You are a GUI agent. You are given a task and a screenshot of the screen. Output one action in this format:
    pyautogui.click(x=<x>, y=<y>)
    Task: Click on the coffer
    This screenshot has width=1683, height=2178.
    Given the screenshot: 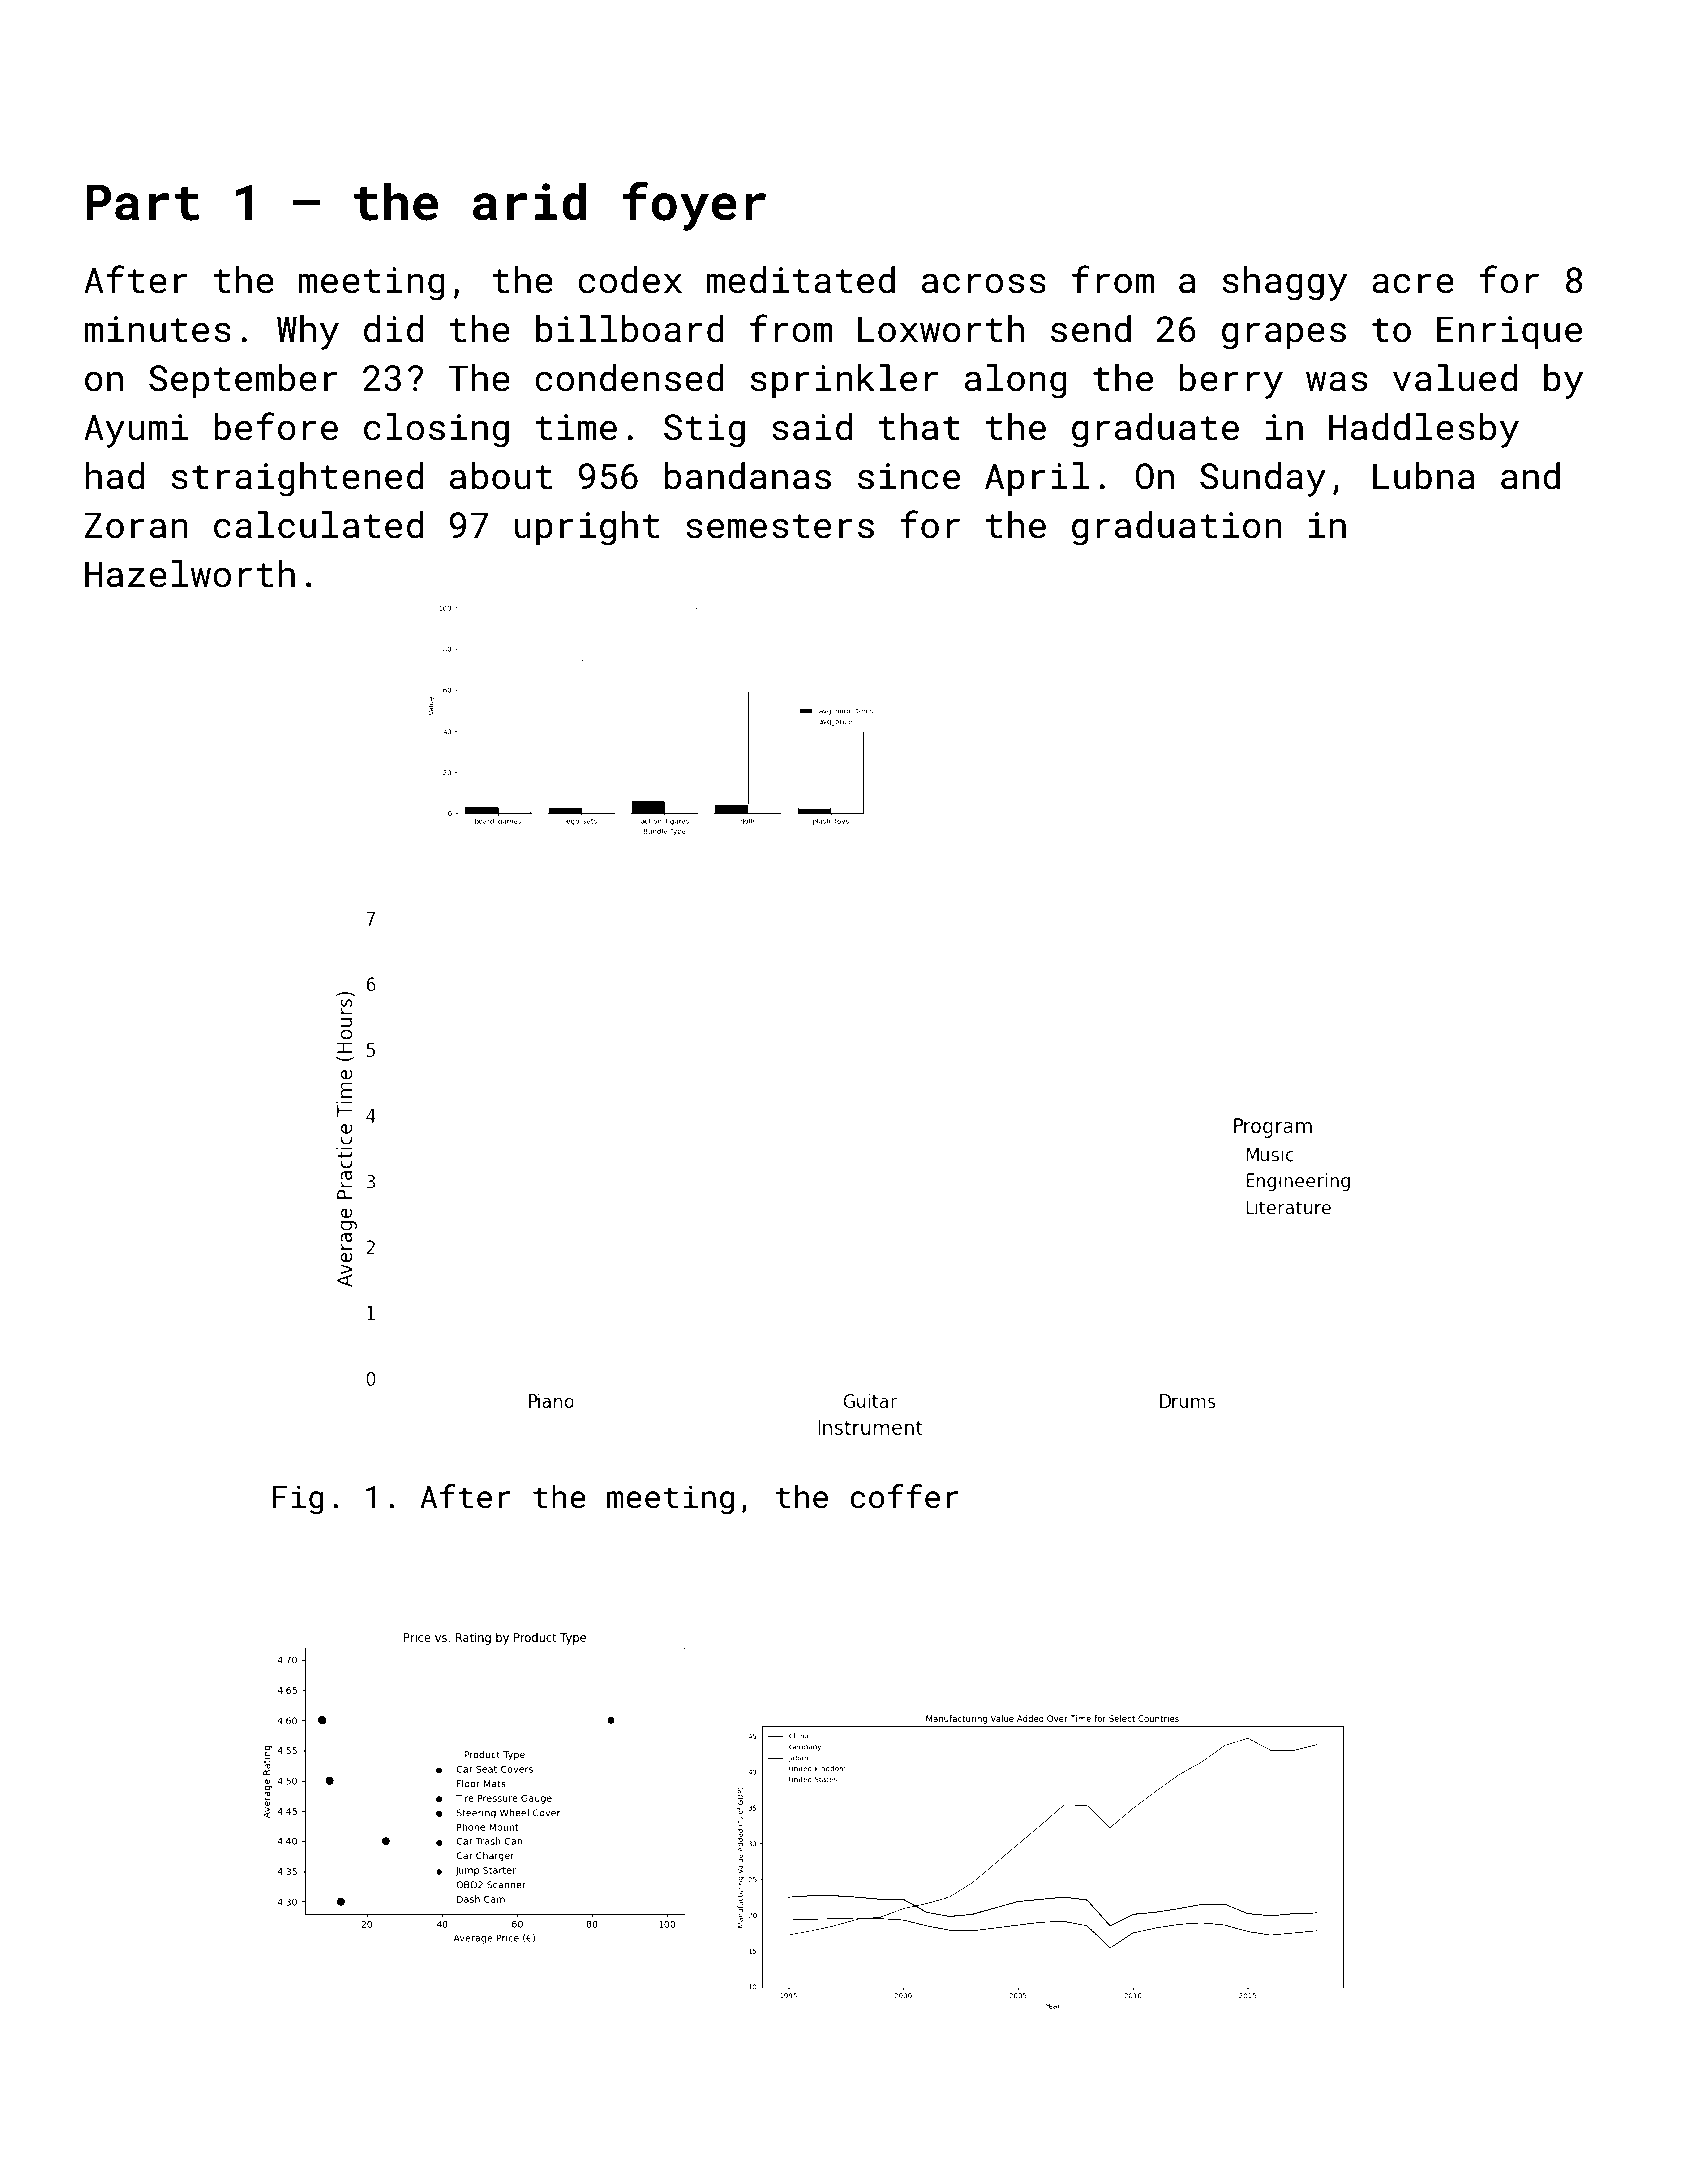 What is the action you would take?
    pyautogui.click(x=904, y=1496)
